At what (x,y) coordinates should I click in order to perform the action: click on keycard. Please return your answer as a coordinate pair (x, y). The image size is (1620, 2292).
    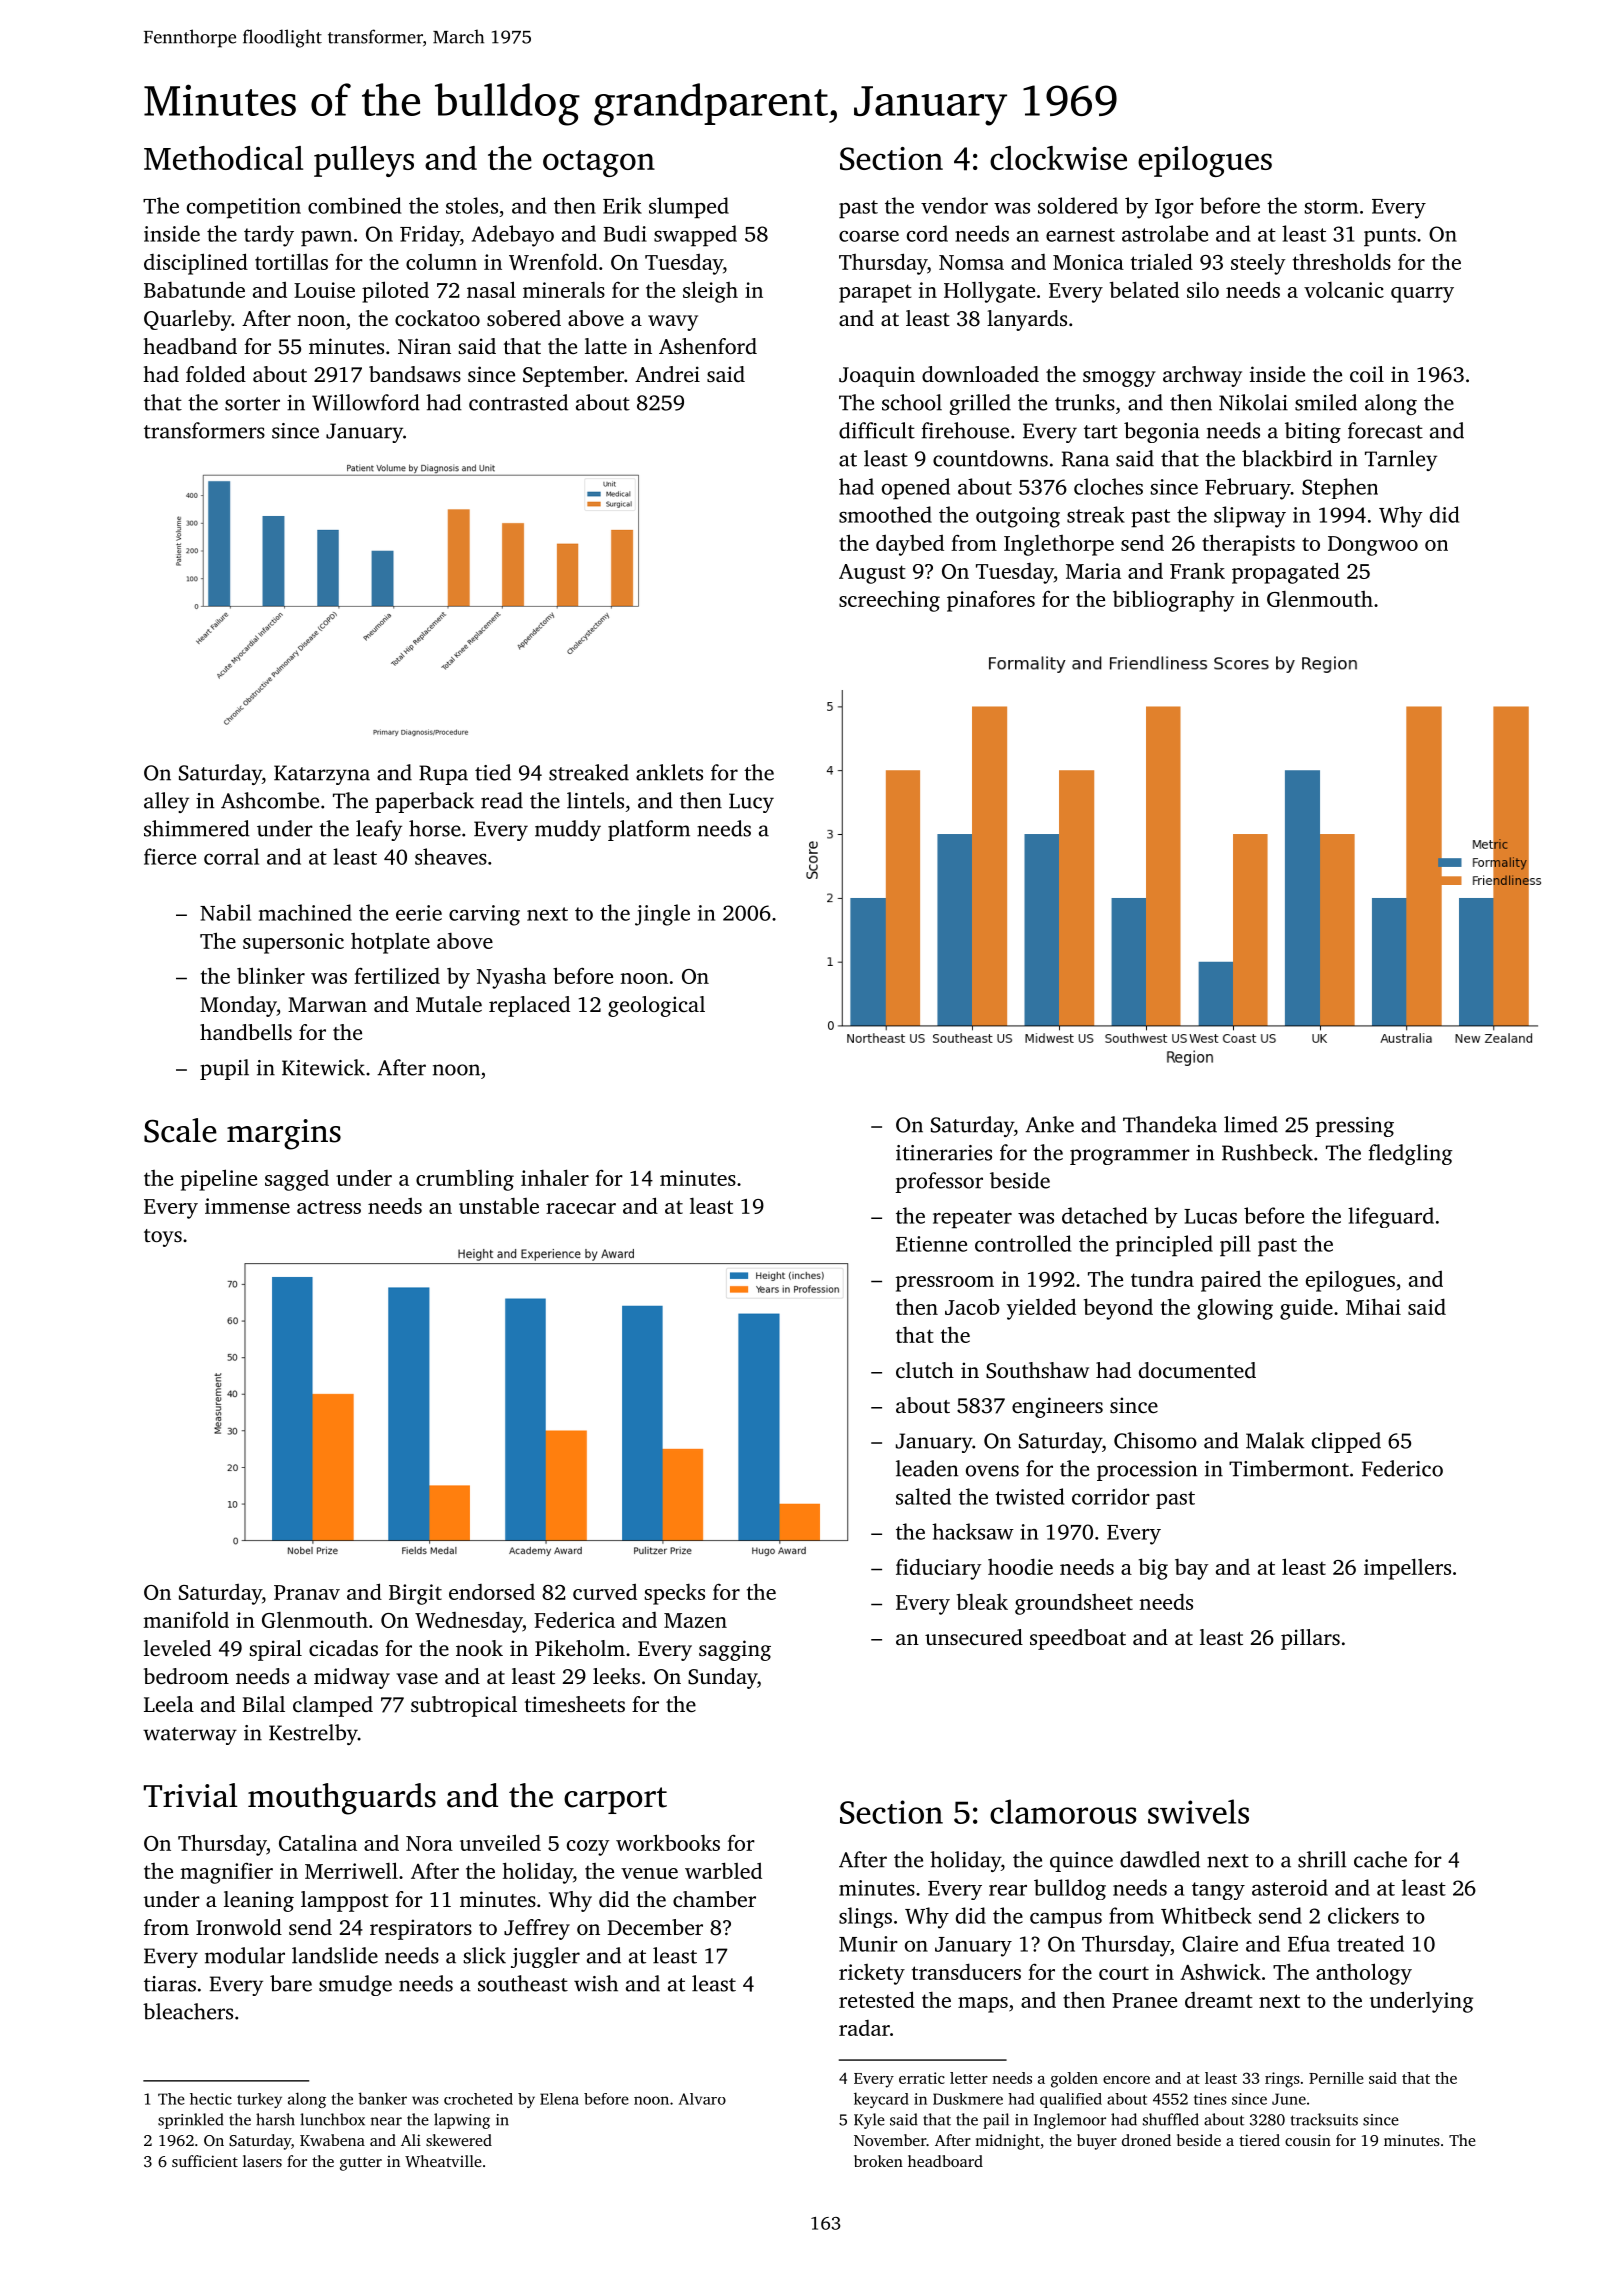
    Looking at the image, I should click on (881, 2100).
